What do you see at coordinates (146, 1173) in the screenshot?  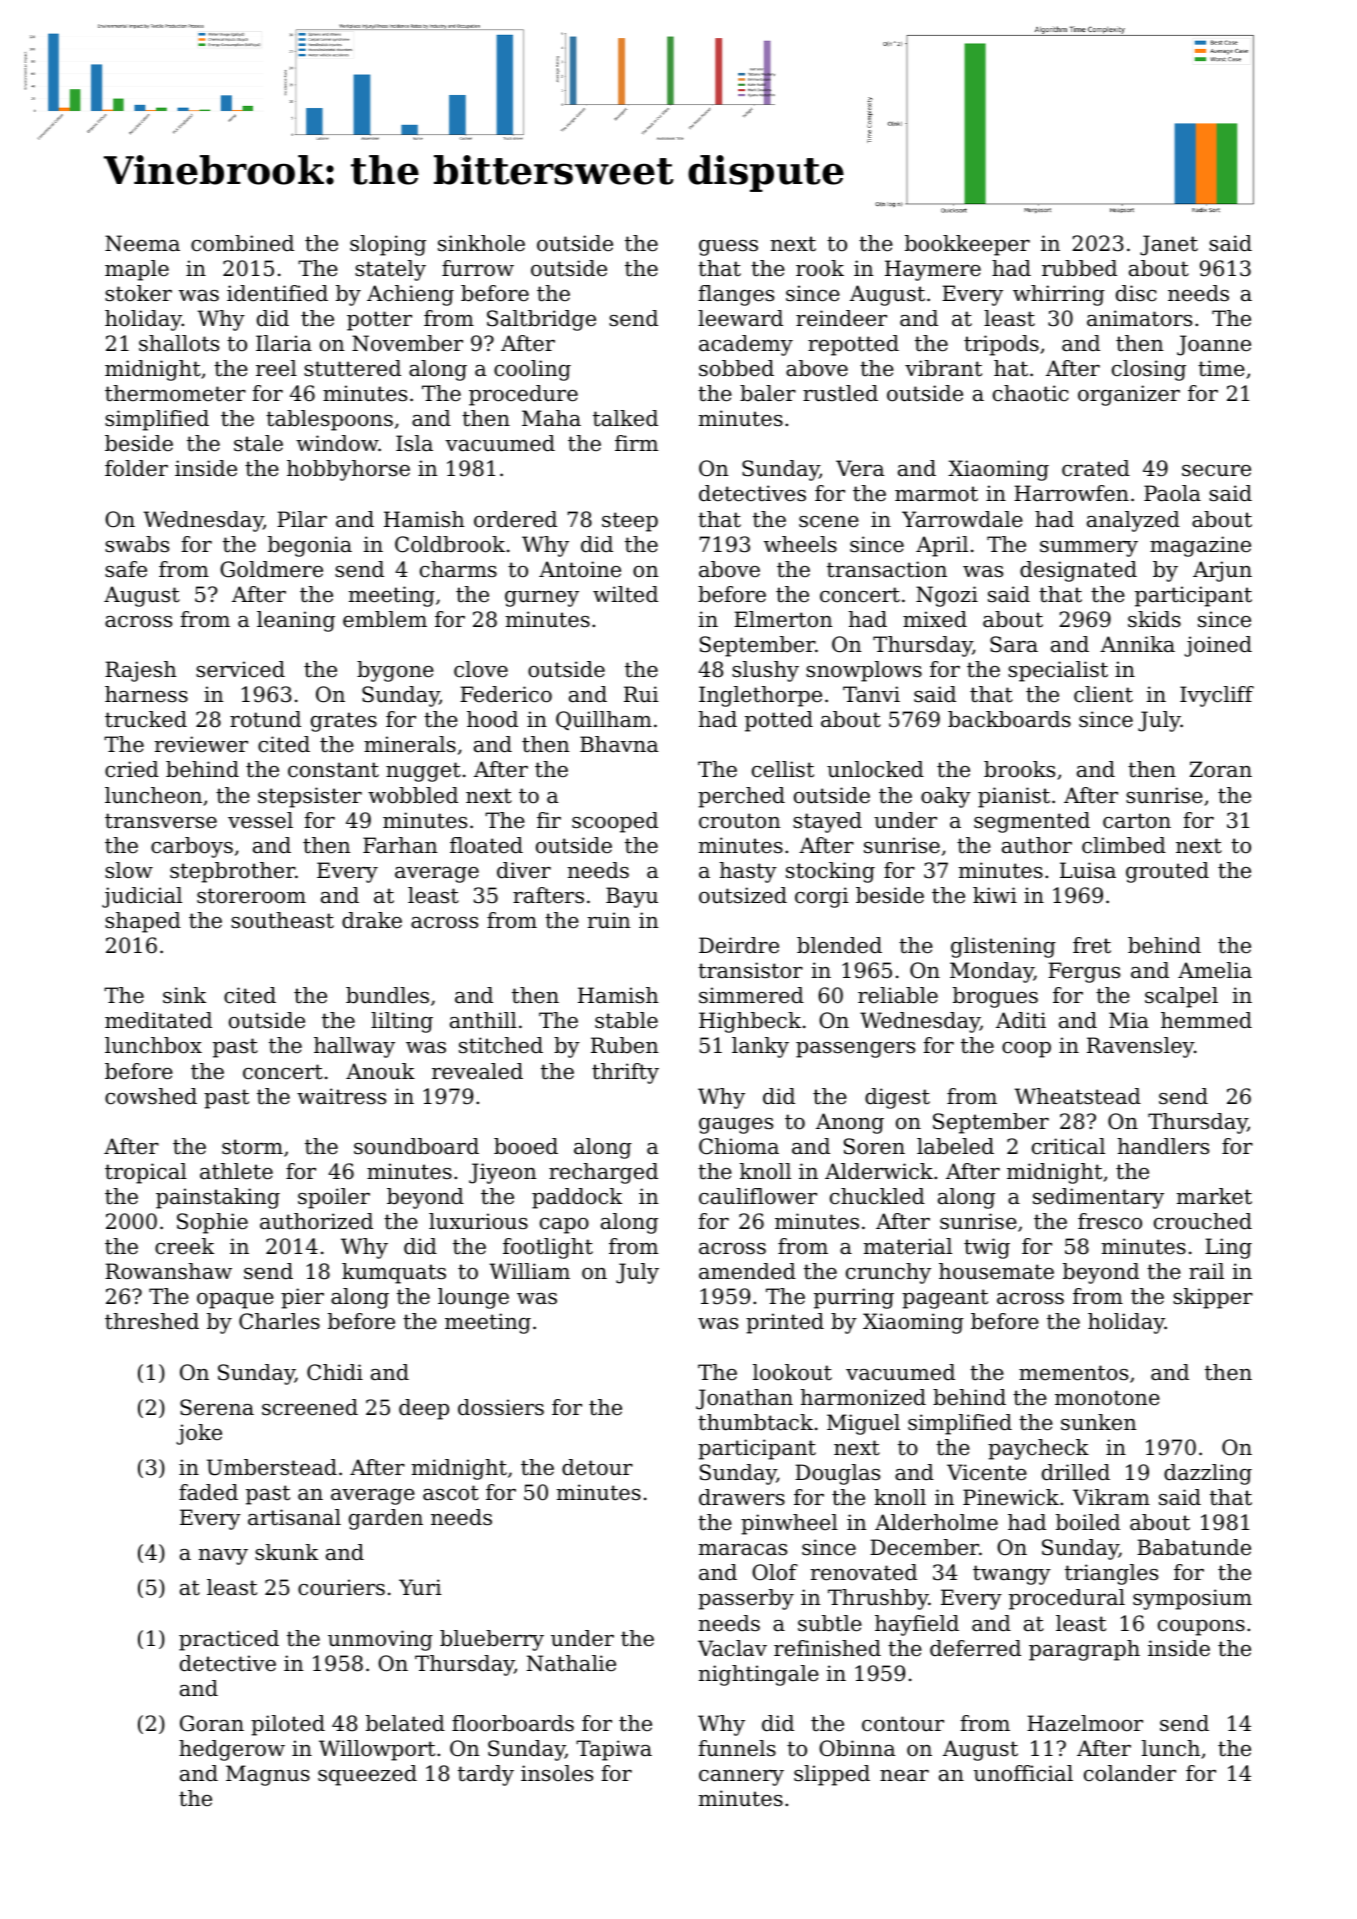 I see `tropical` at bounding box center [146, 1173].
